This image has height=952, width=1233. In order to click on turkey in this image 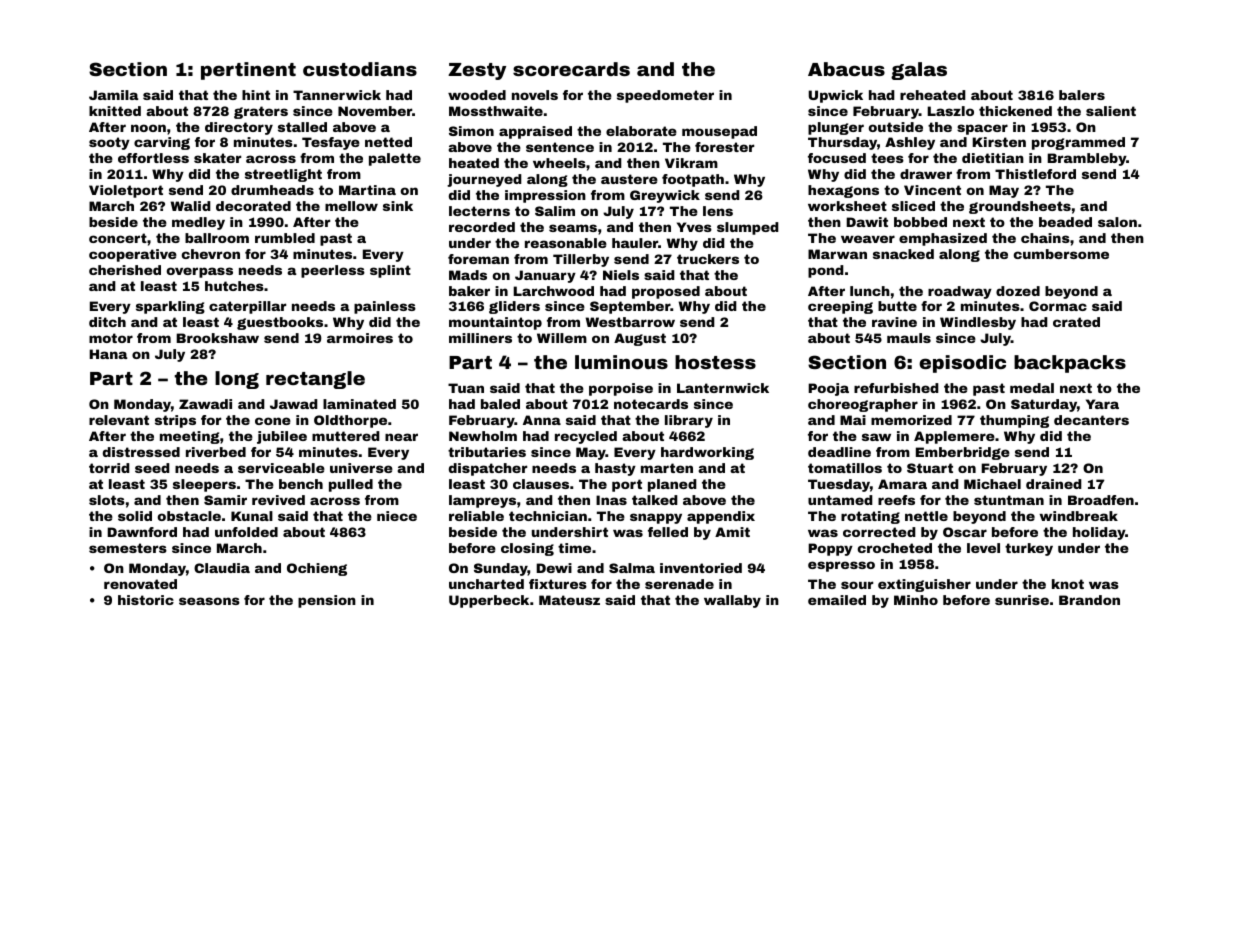, I will do `click(1029, 549)`.
